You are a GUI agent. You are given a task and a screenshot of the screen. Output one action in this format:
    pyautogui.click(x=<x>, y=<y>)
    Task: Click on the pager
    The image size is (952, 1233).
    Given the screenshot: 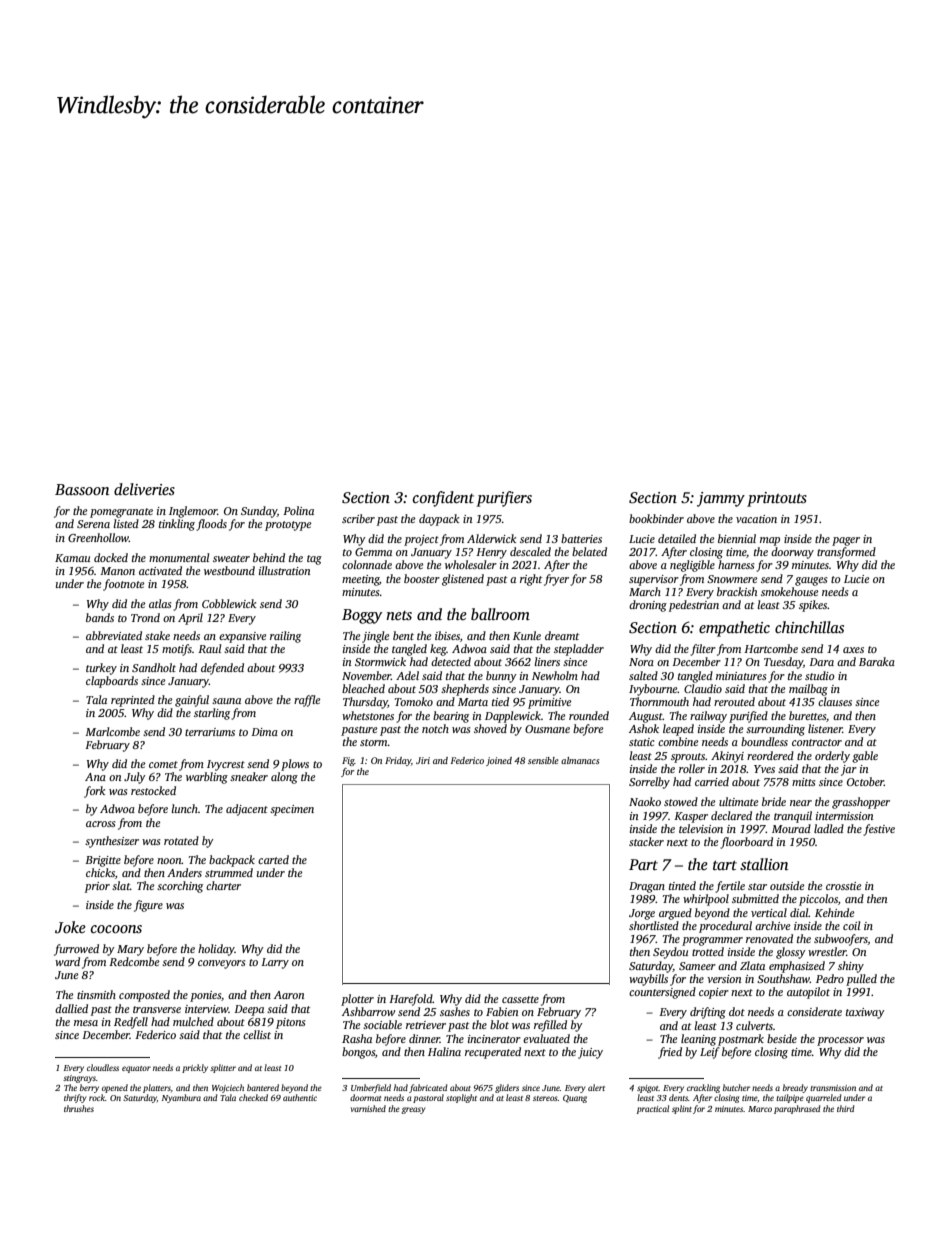 What is the action you would take?
    pyautogui.click(x=846, y=541)
